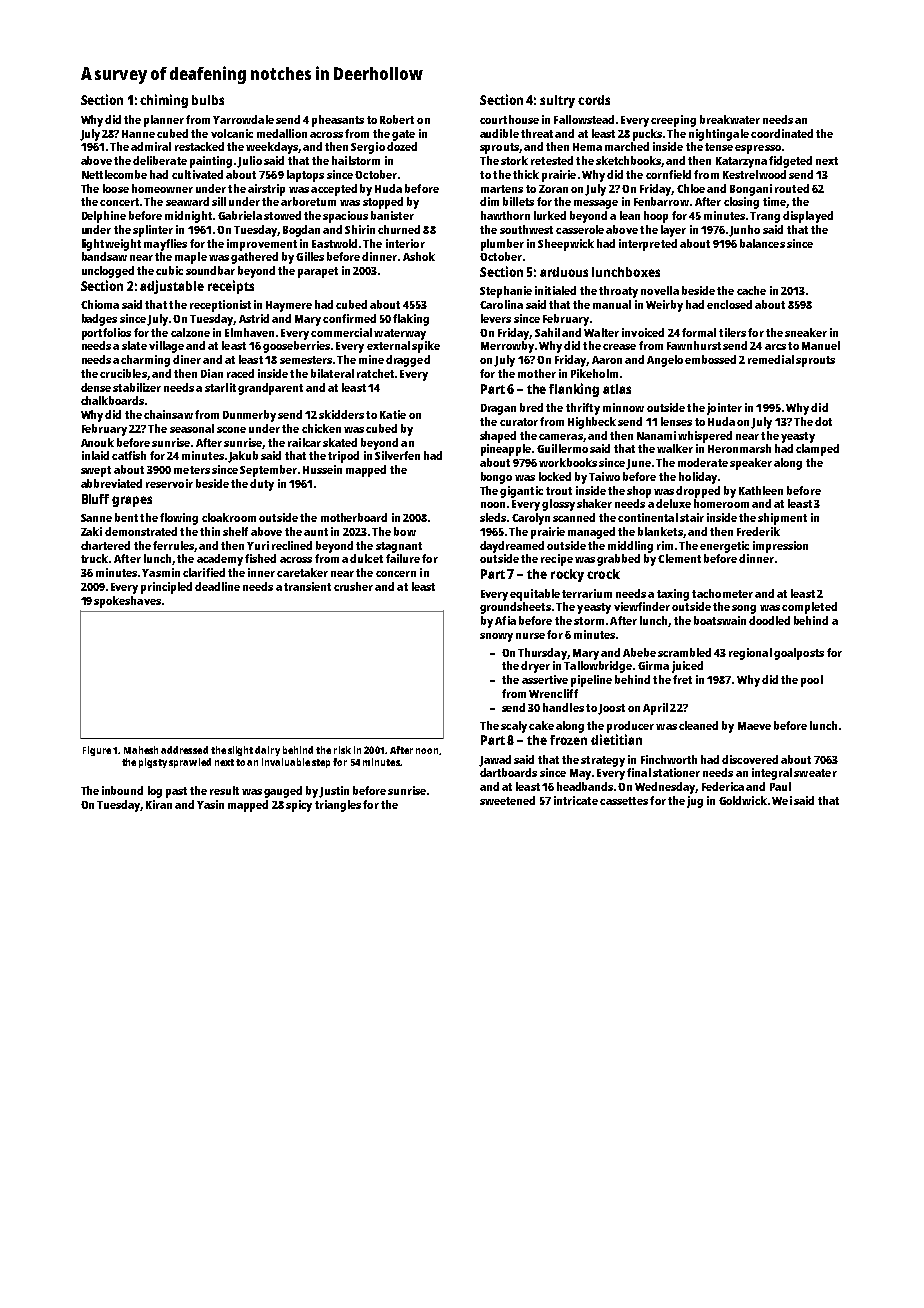 The image size is (924, 1308). Describe the element at coordinates (240, 751) in the screenshot. I see `slight` at that location.
